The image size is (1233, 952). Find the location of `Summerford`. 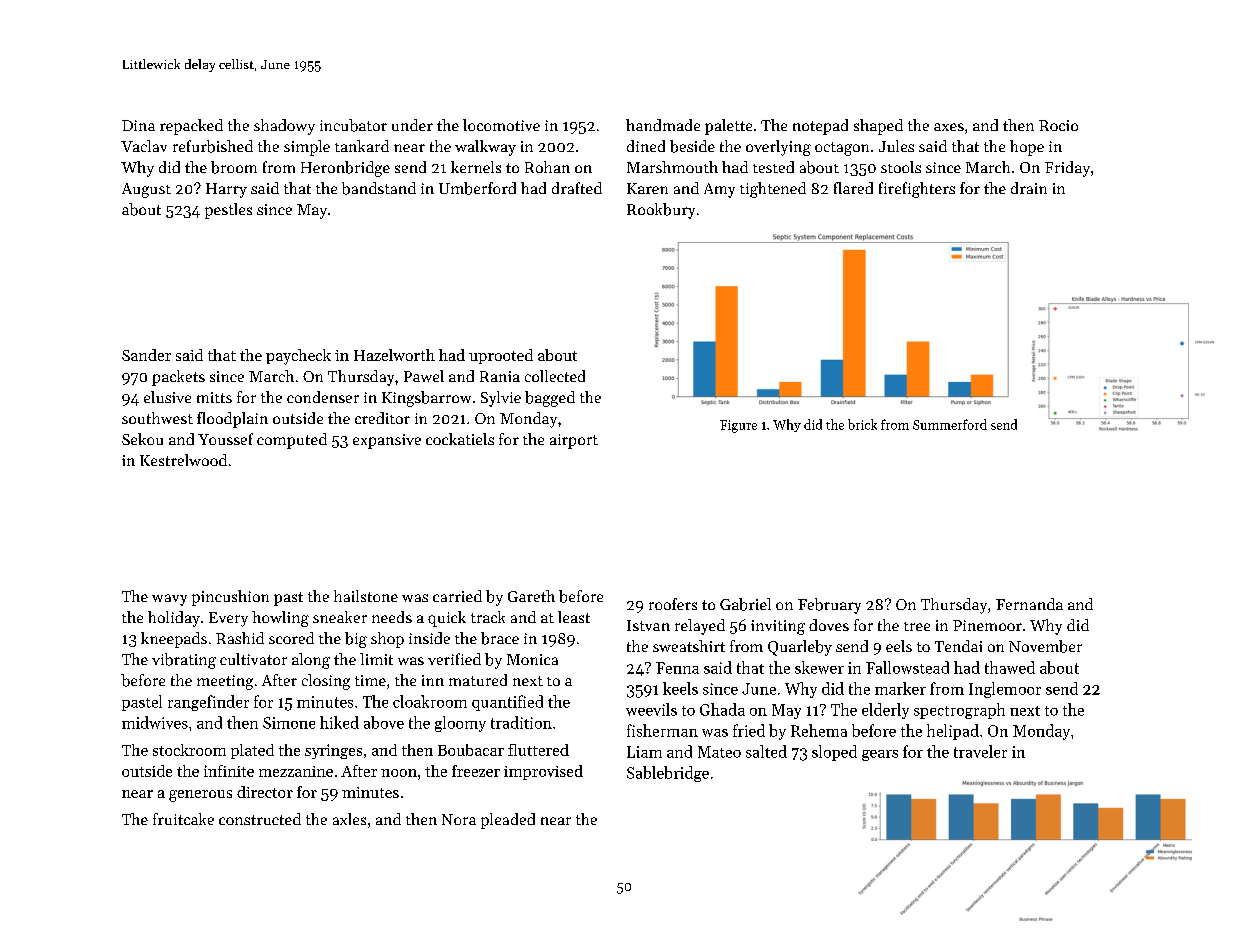

Summerford is located at coordinates (950, 424).
